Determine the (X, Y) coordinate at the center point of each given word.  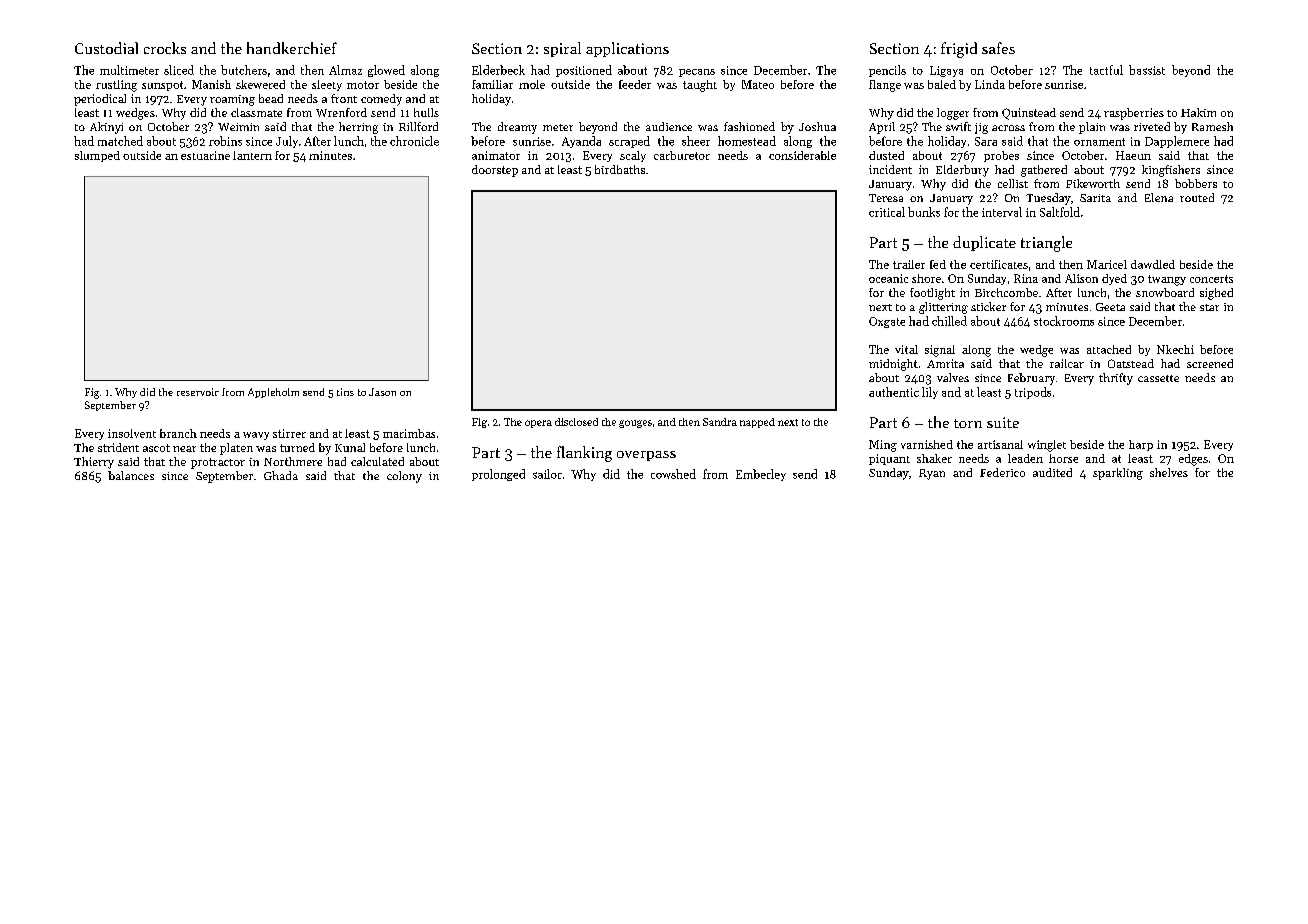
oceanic (888, 278)
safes (998, 48)
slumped (97, 156)
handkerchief (292, 48)
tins (345, 392)
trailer (909, 264)
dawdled (1153, 264)
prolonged (498, 475)
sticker (988, 306)
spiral (562, 49)
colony (404, 477)
